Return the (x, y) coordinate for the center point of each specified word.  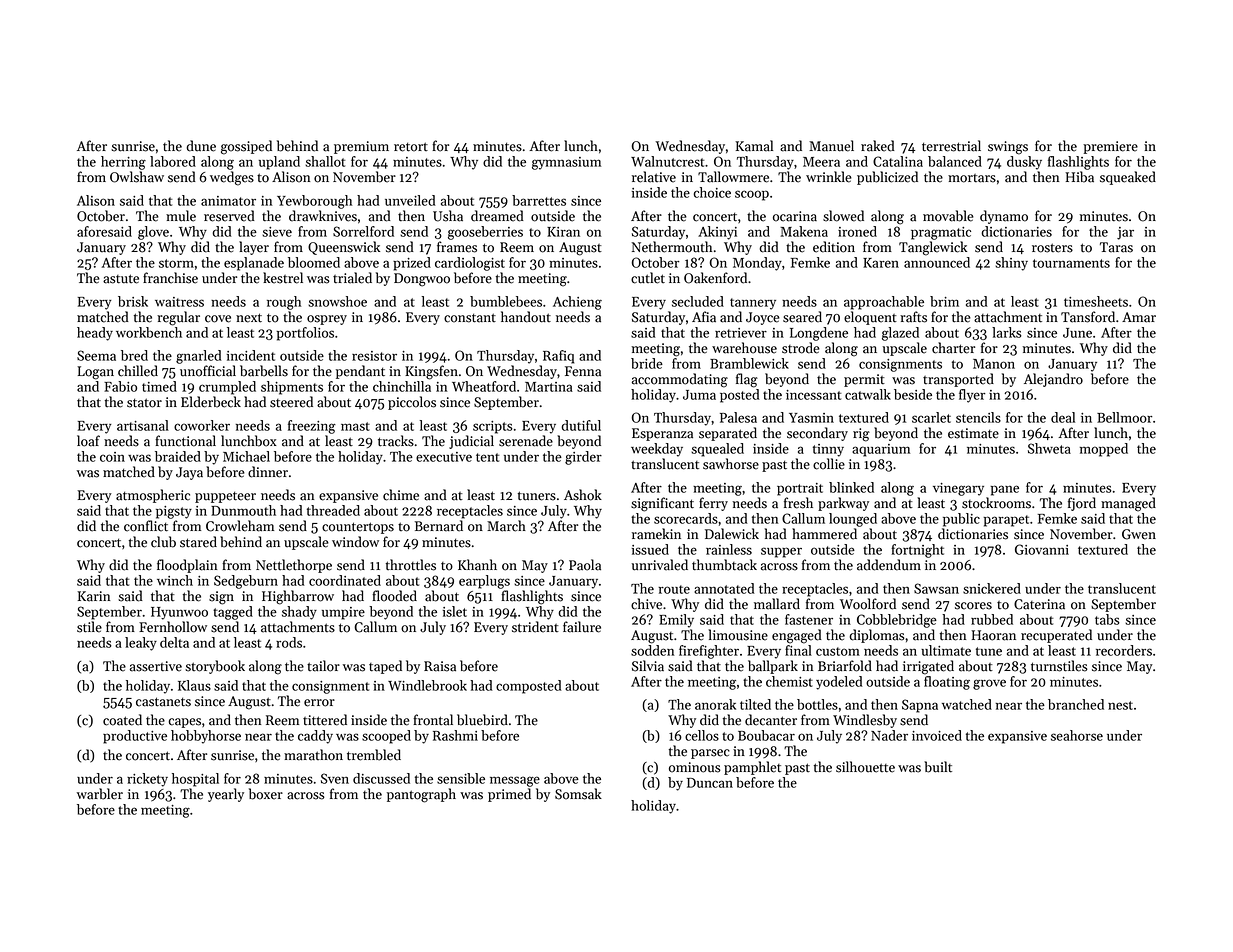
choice (712, 192)
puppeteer (225, 497)
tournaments (1071, 263)
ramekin (656, 534)
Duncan (710, 783)
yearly (226, 795)
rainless (729, 549)
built (938, 767)
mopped (1104, 450)
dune (201, 146)
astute (121, 279)
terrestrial (951, 146)
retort (411, 147)
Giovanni (1042, 549)
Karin (93, 596)
